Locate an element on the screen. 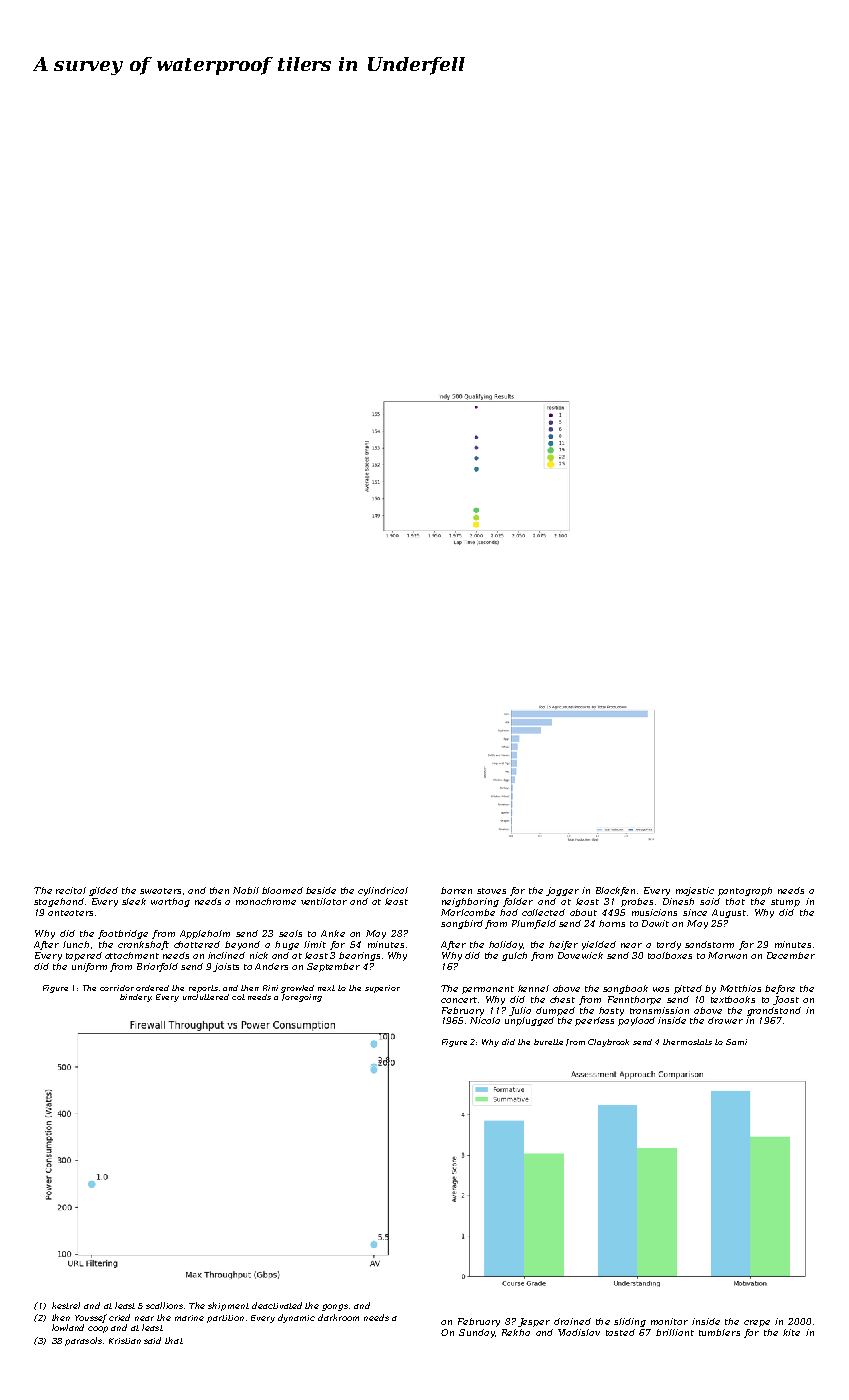  parasols is located at coordinates (83, 1341).
